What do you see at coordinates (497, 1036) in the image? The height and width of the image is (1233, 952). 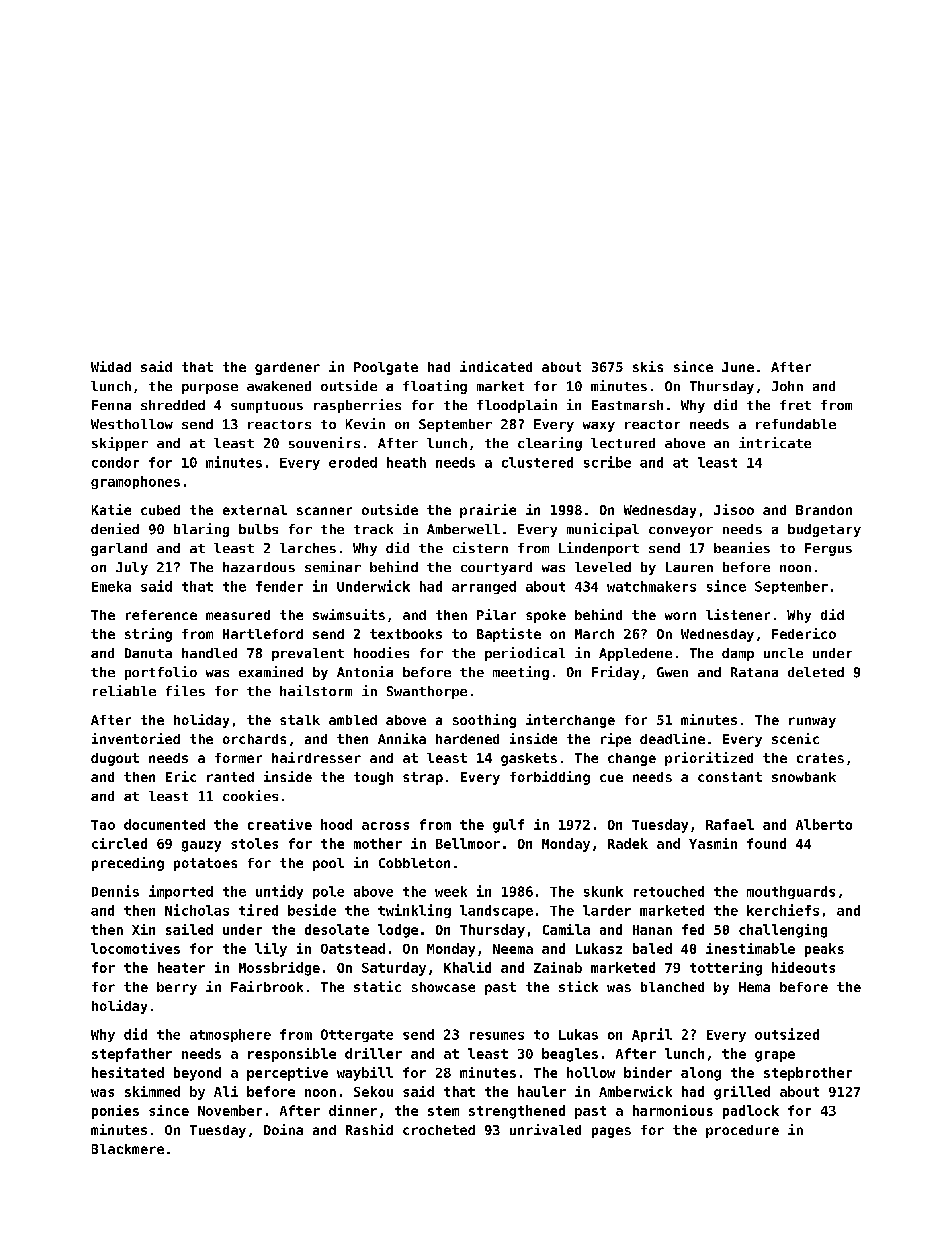 I see `resumes` at bounding box center [497, 1036].
